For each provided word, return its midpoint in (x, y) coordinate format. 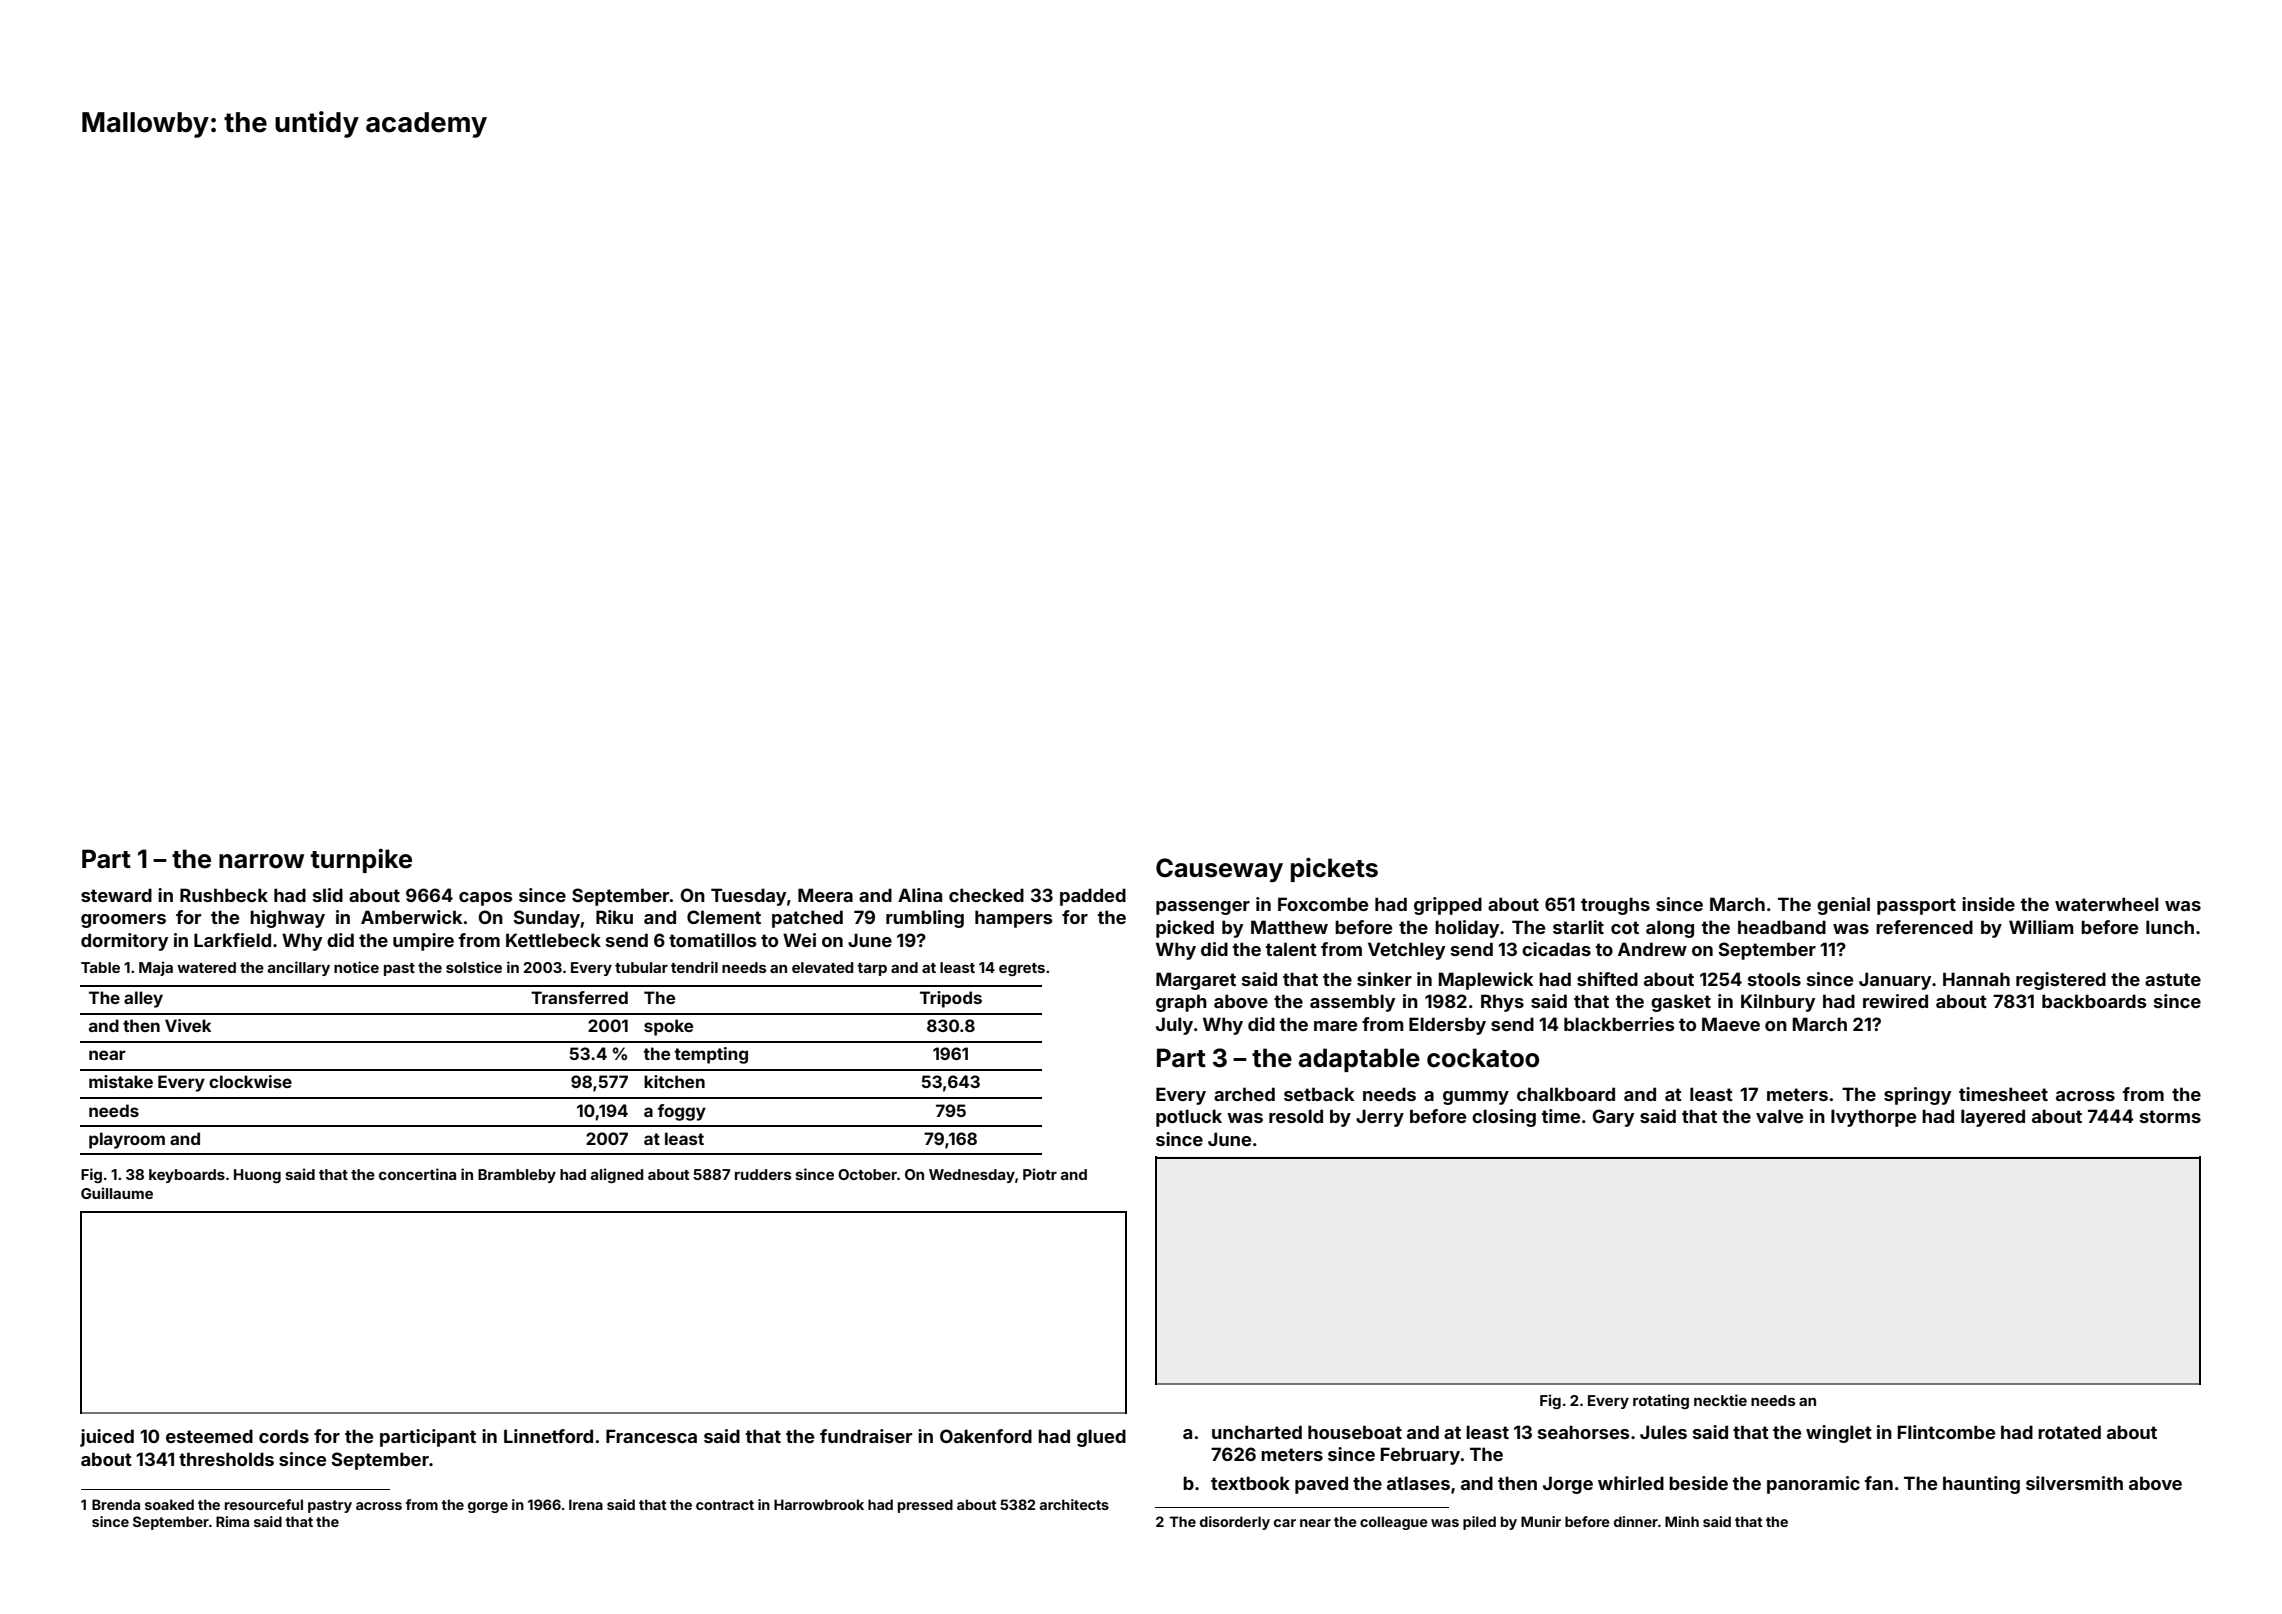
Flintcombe (1946, 1432)
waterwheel (2106, 904)
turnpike (361, 861)
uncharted (1257, 1432)
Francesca (651, 1436)
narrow (261, 861)
